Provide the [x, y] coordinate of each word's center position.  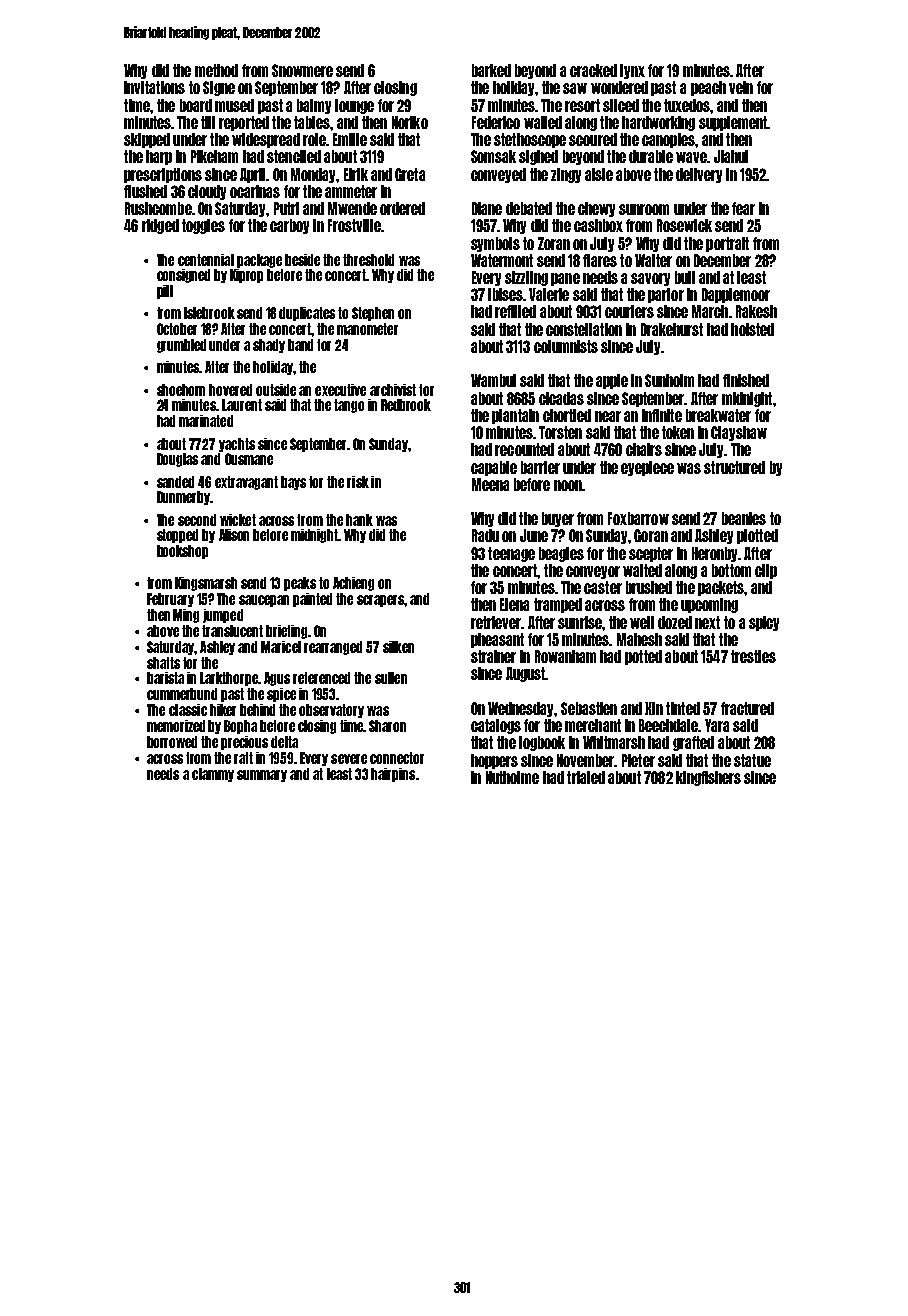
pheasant [497, 640]
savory [650, 279]
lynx [632, 71]
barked [491, 70]
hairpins [393, 775]
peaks [300, 584]
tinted [683, 708]
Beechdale [668, 725]
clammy [213, 775]
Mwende [352, 208]
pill [165, 292]
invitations [154, 87]
